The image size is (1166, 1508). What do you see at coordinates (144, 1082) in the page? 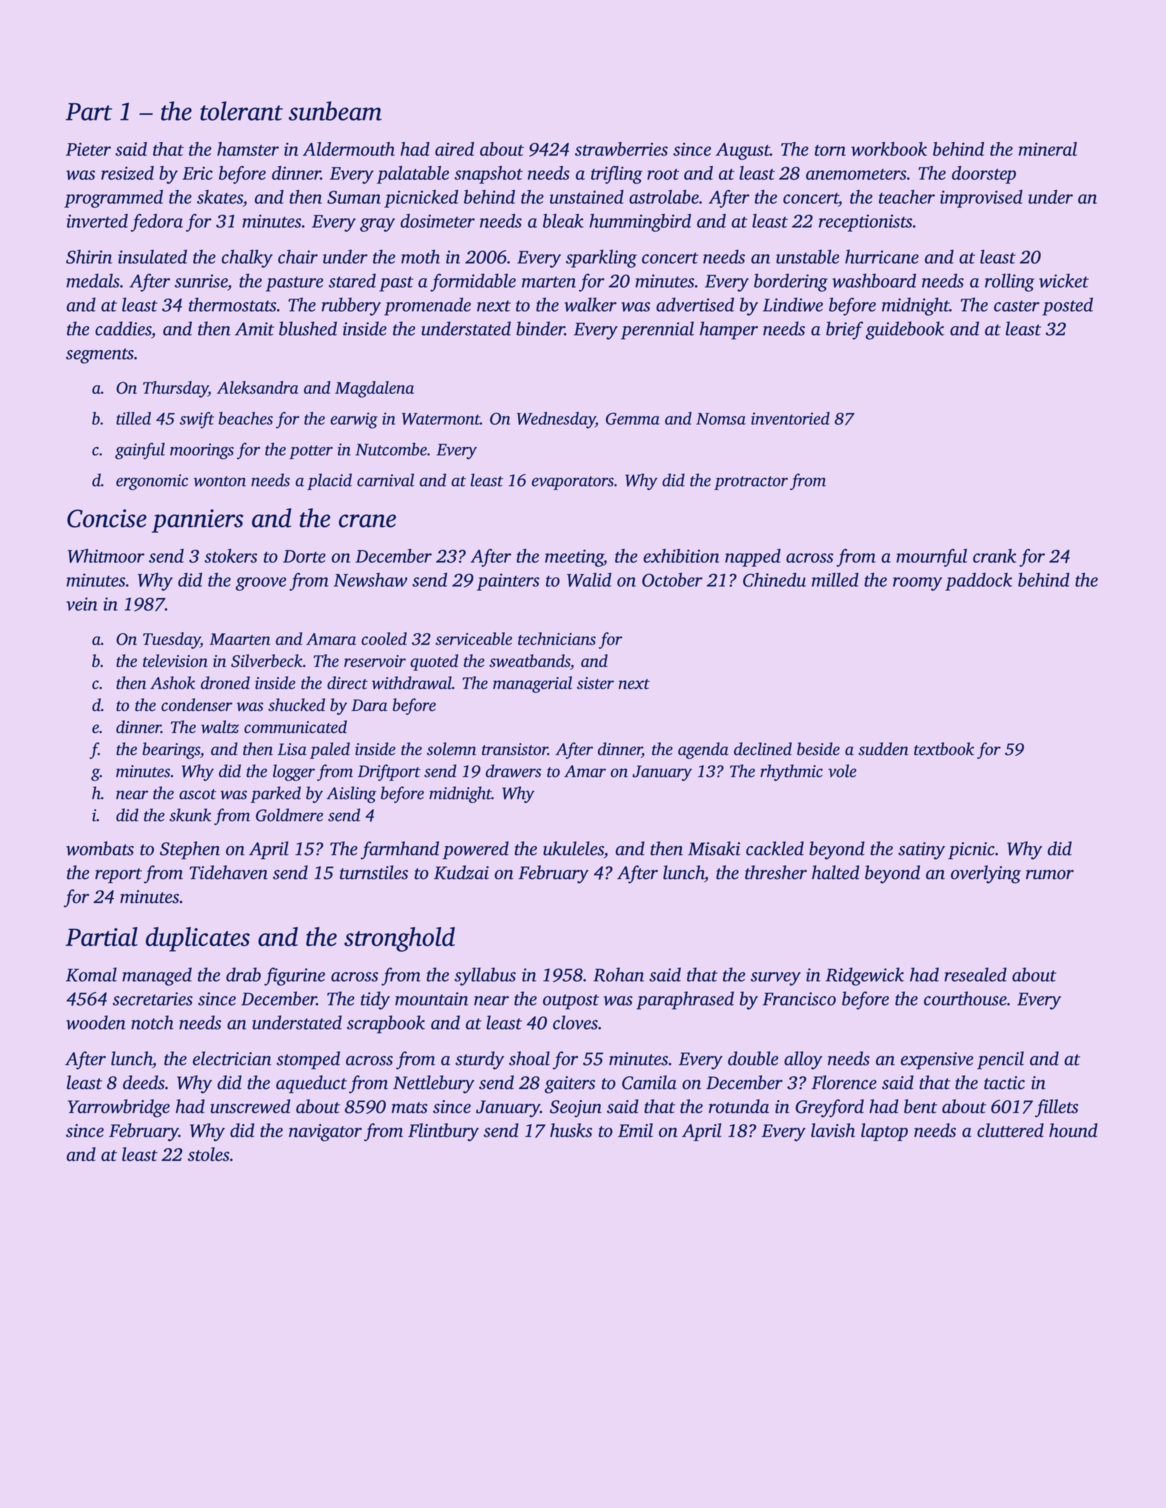
I see `deeds` at bounding box center [144, 1082].
